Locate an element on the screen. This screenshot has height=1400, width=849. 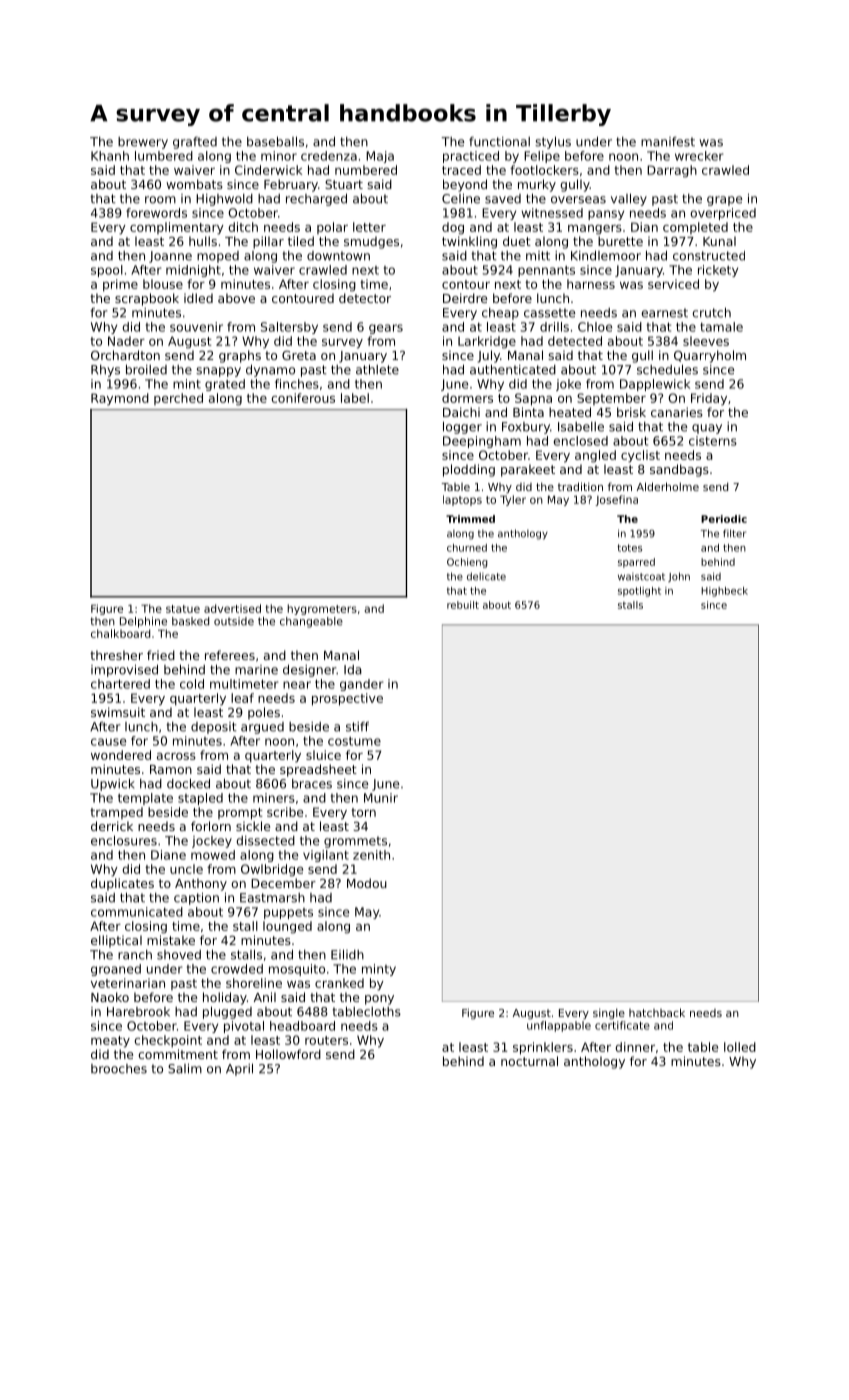
baseballs is located at coordinates (275, 141).
